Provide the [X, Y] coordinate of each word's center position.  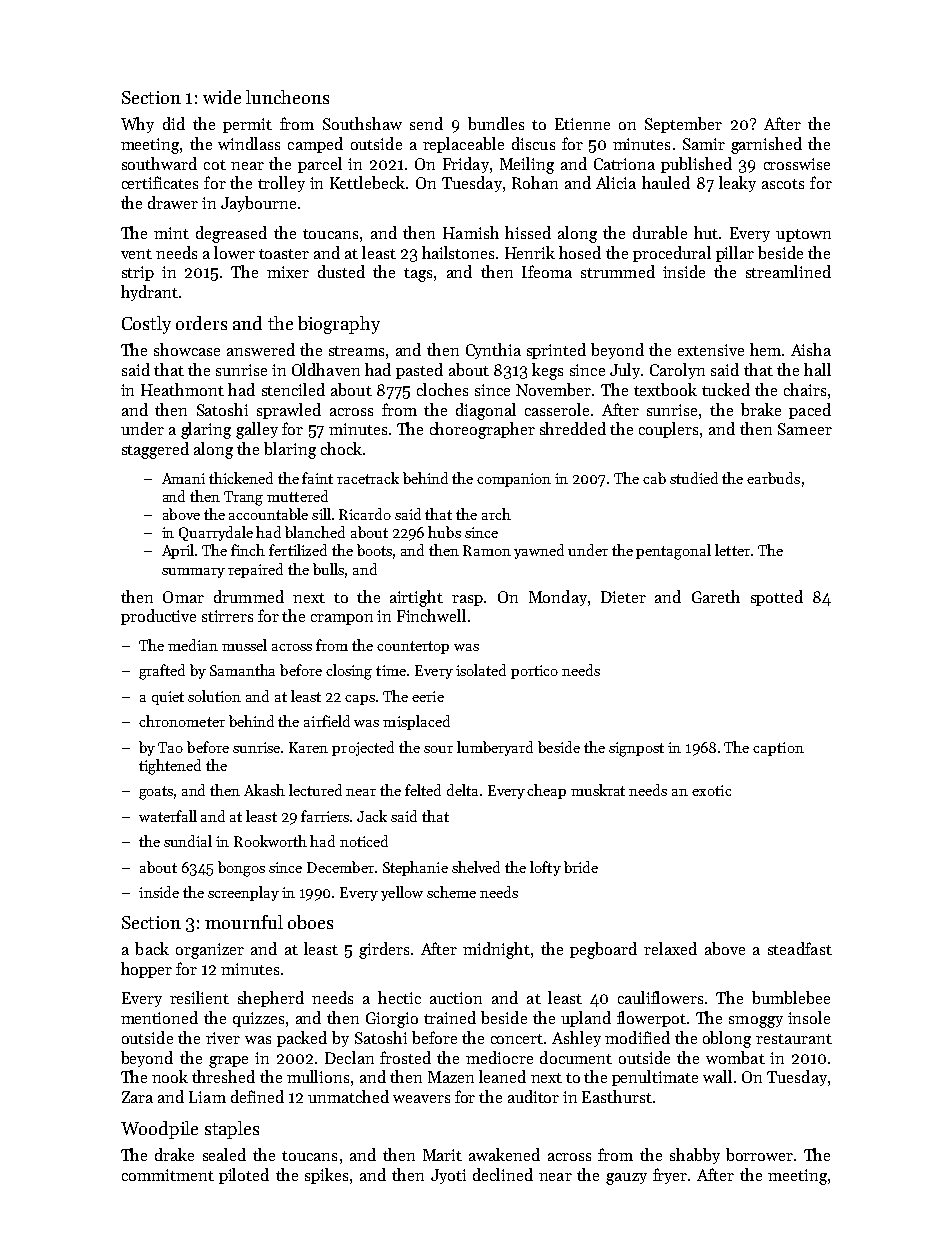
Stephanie [415, 868]
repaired [255, 570]
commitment [168, 1175]
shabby [695, 1156]
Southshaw [362, 123]
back [152, 948]
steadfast [800, 948]
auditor [533, 1096]
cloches [442, 389]
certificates [160, 182]
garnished [766, 145]
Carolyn [677, 371]
